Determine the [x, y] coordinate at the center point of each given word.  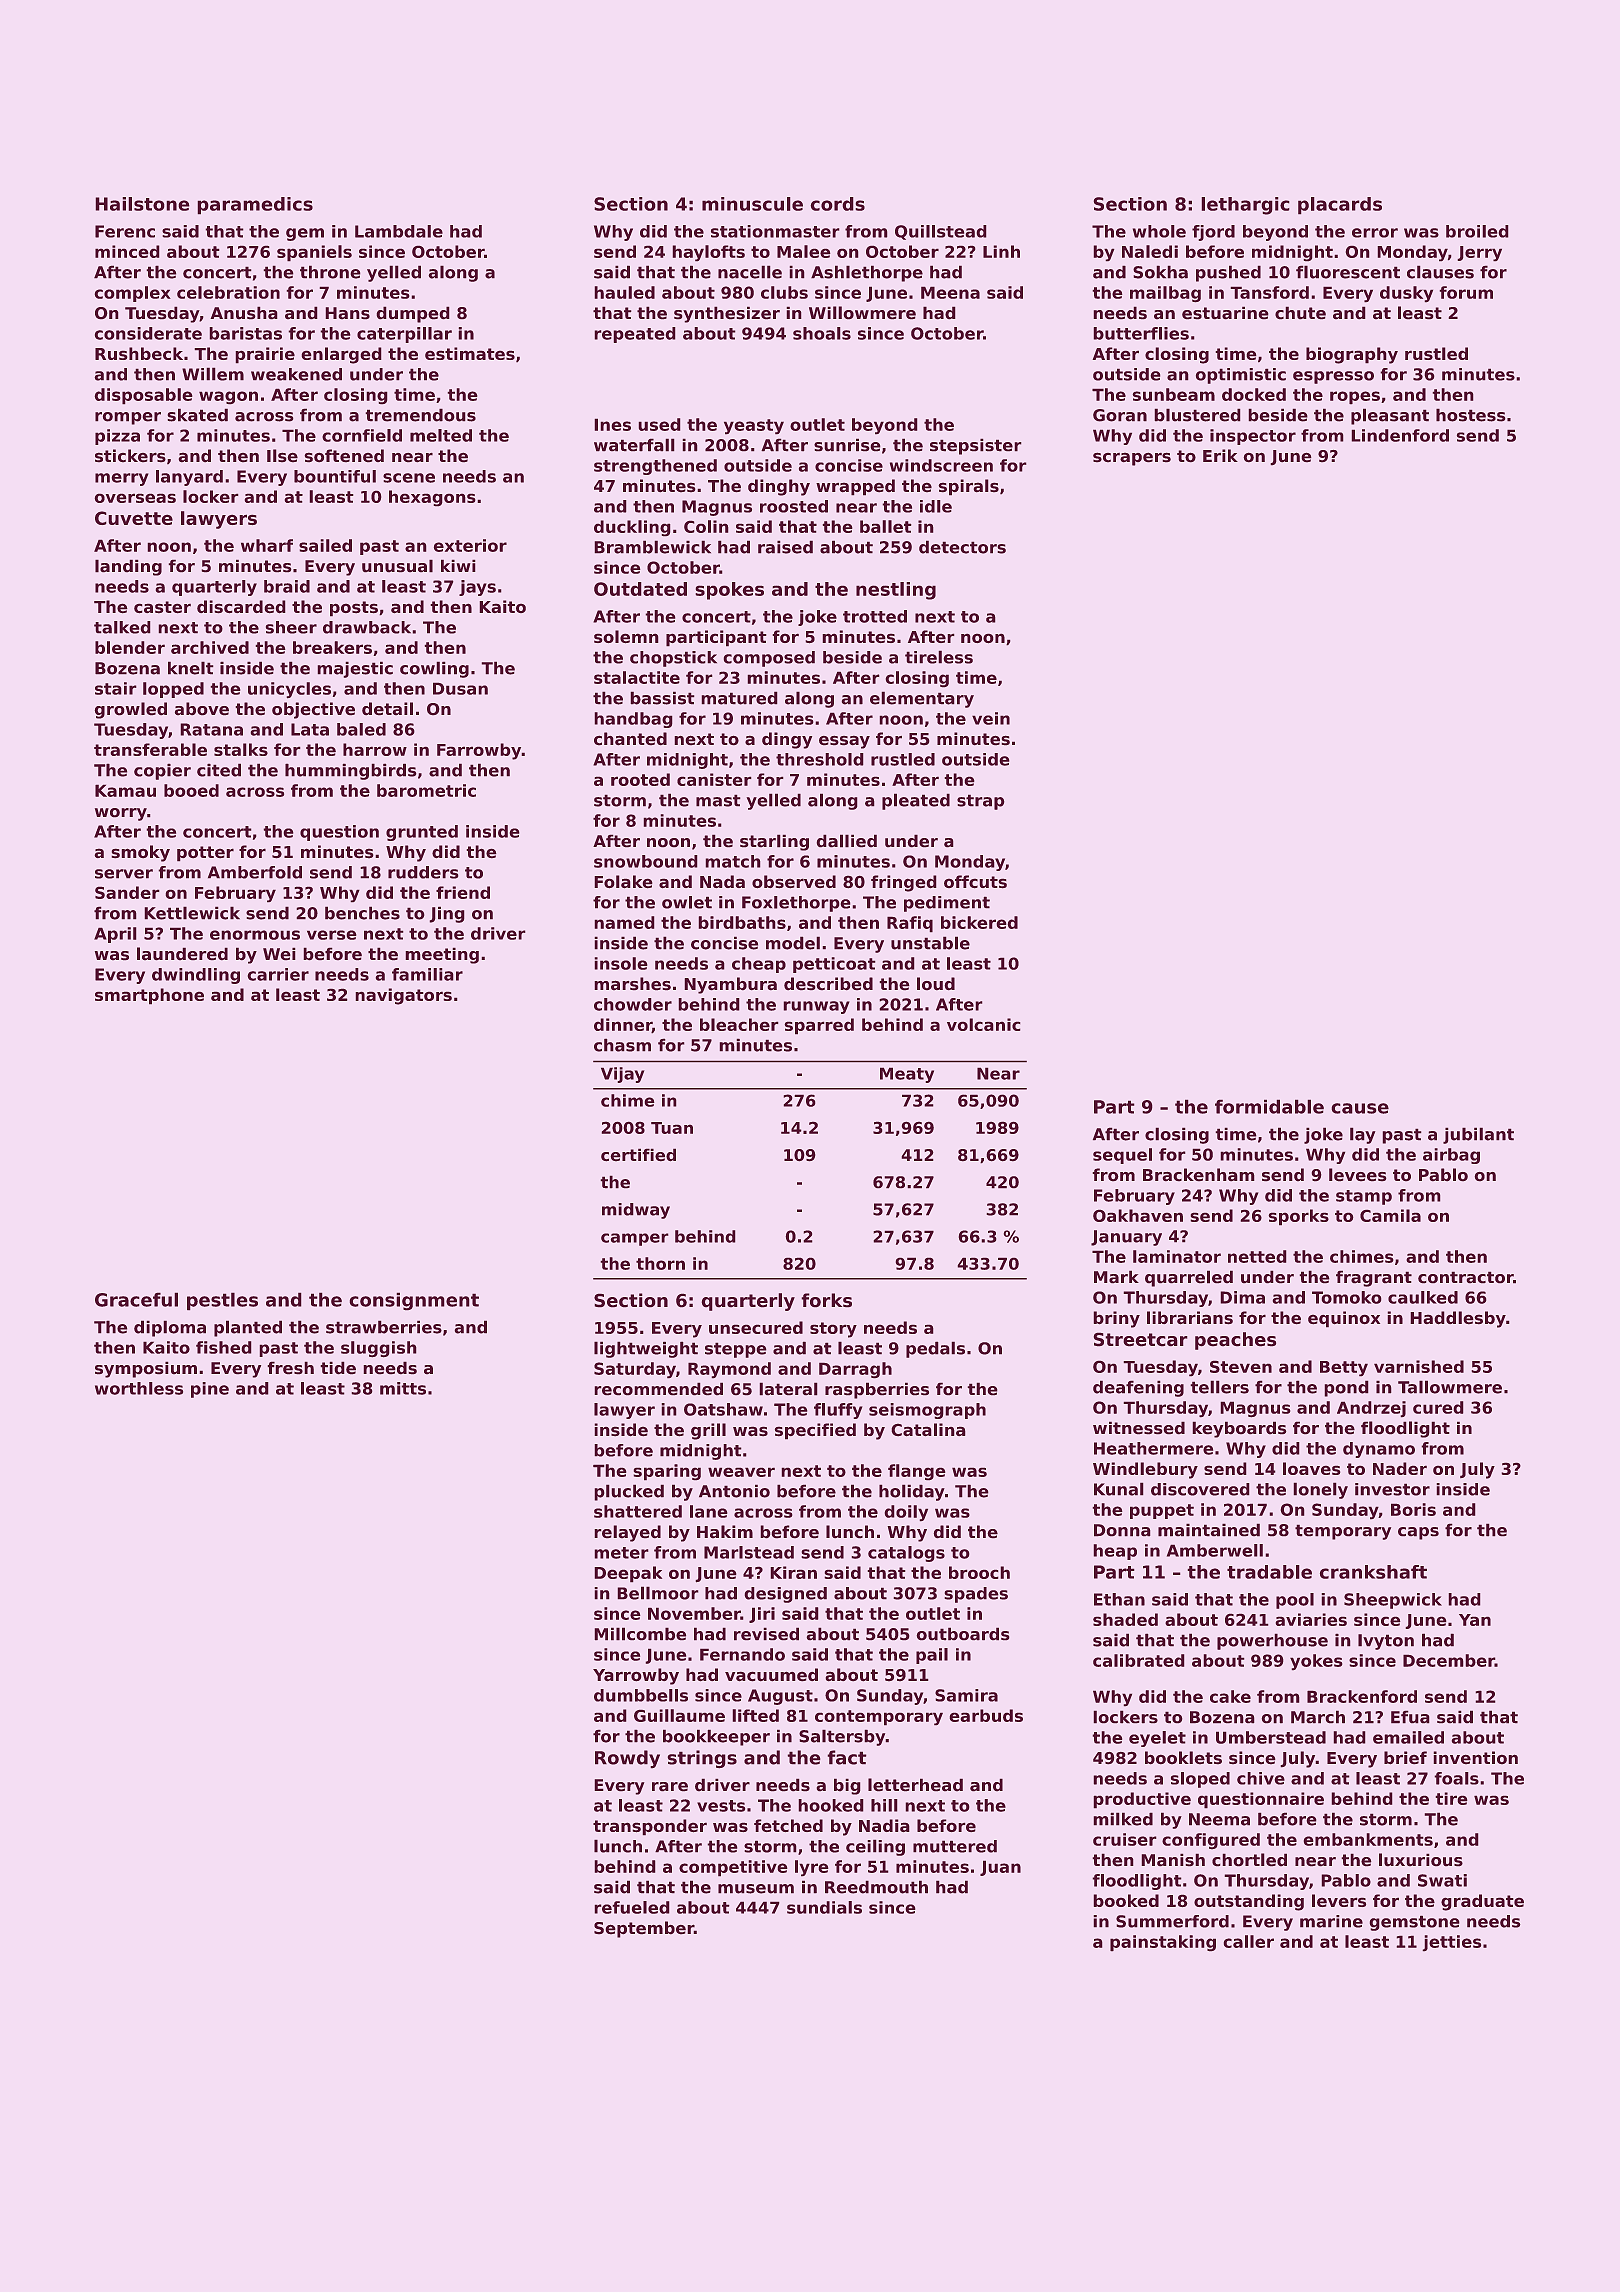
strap [981, 802]
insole [621, 963]
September [644, 1929]
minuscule [752, 204]
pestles [222, 1301]
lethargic [1245, 206]
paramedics [255, 206]
